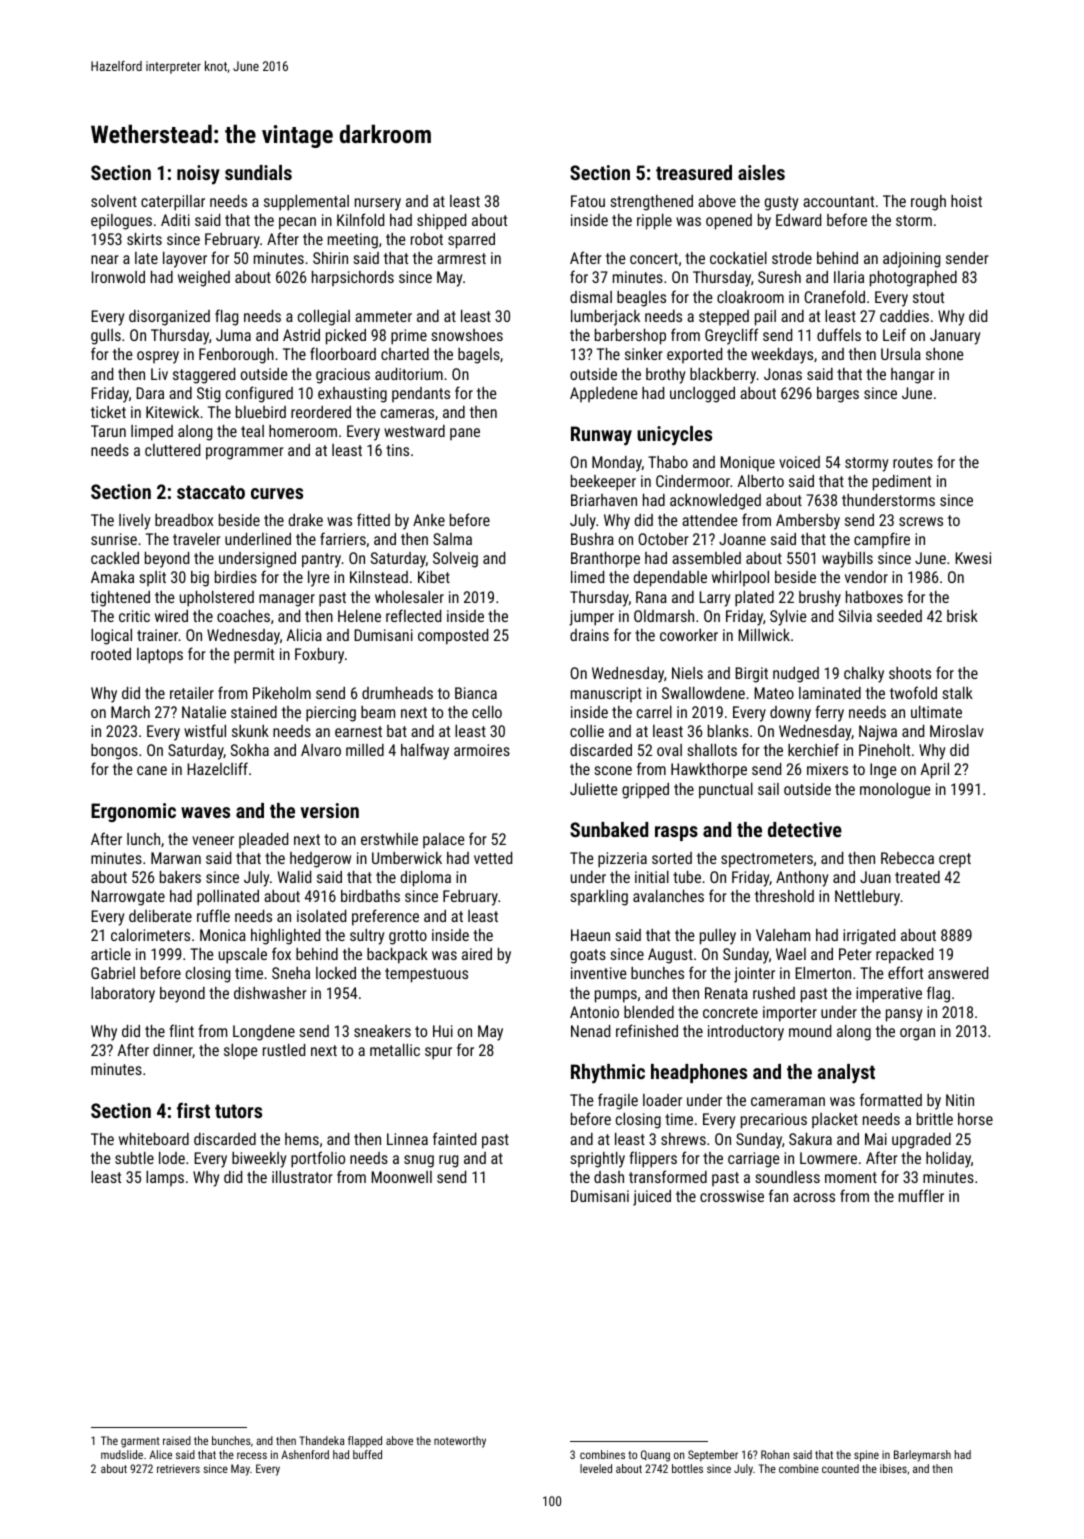 The image size is (1084, 1539). I want to click on detective, so click(805, 829).
